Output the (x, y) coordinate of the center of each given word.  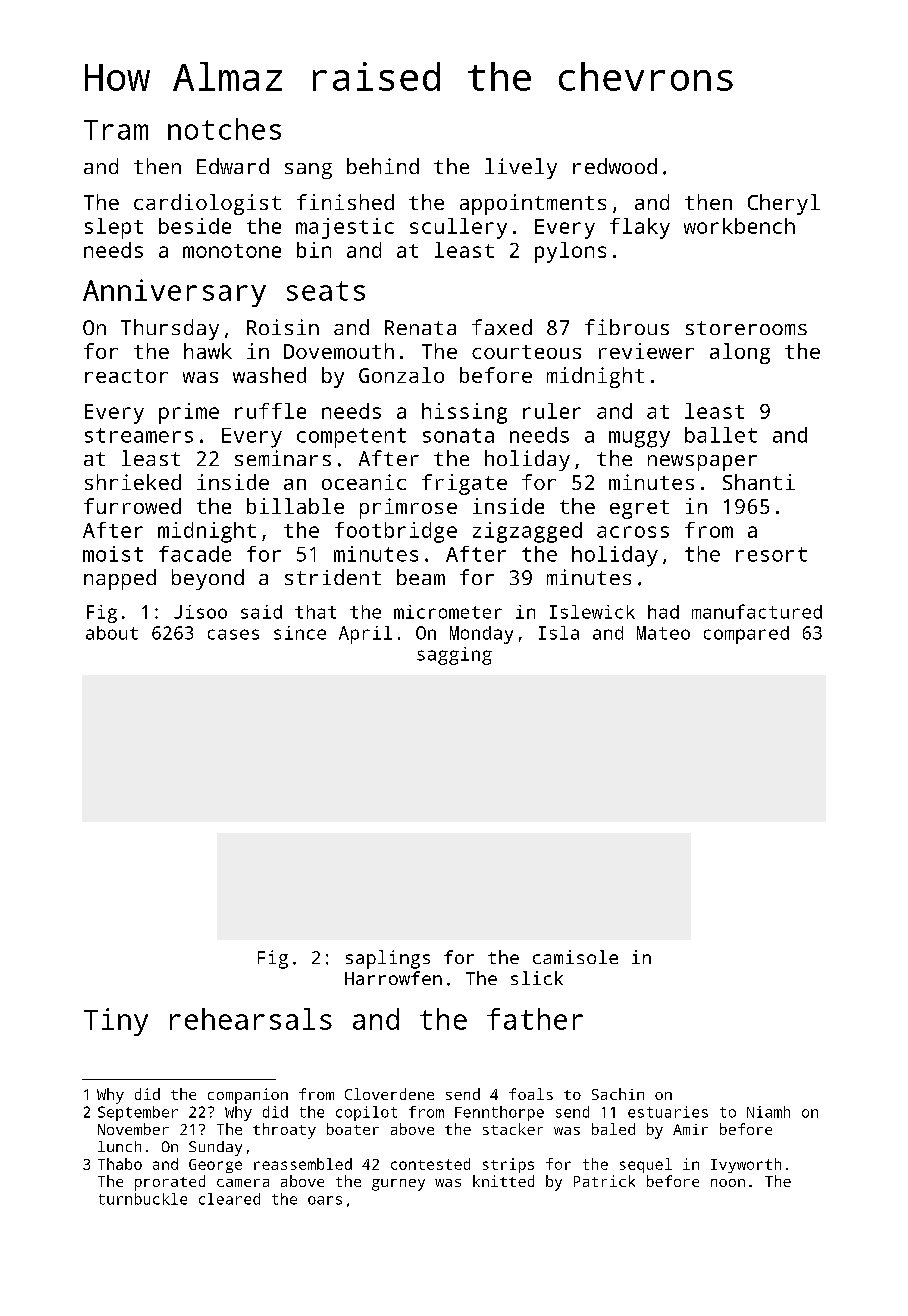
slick (537, 978)
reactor (126, 376)
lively (521, 168)
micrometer (448, 612)
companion (248, 1096)
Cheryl (784, 204)
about (112, 633)
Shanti (759, 482)
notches (224, 129)
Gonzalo (401, 375)
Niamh (768, 1112)
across (633, 532)
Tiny (116, 1022)
